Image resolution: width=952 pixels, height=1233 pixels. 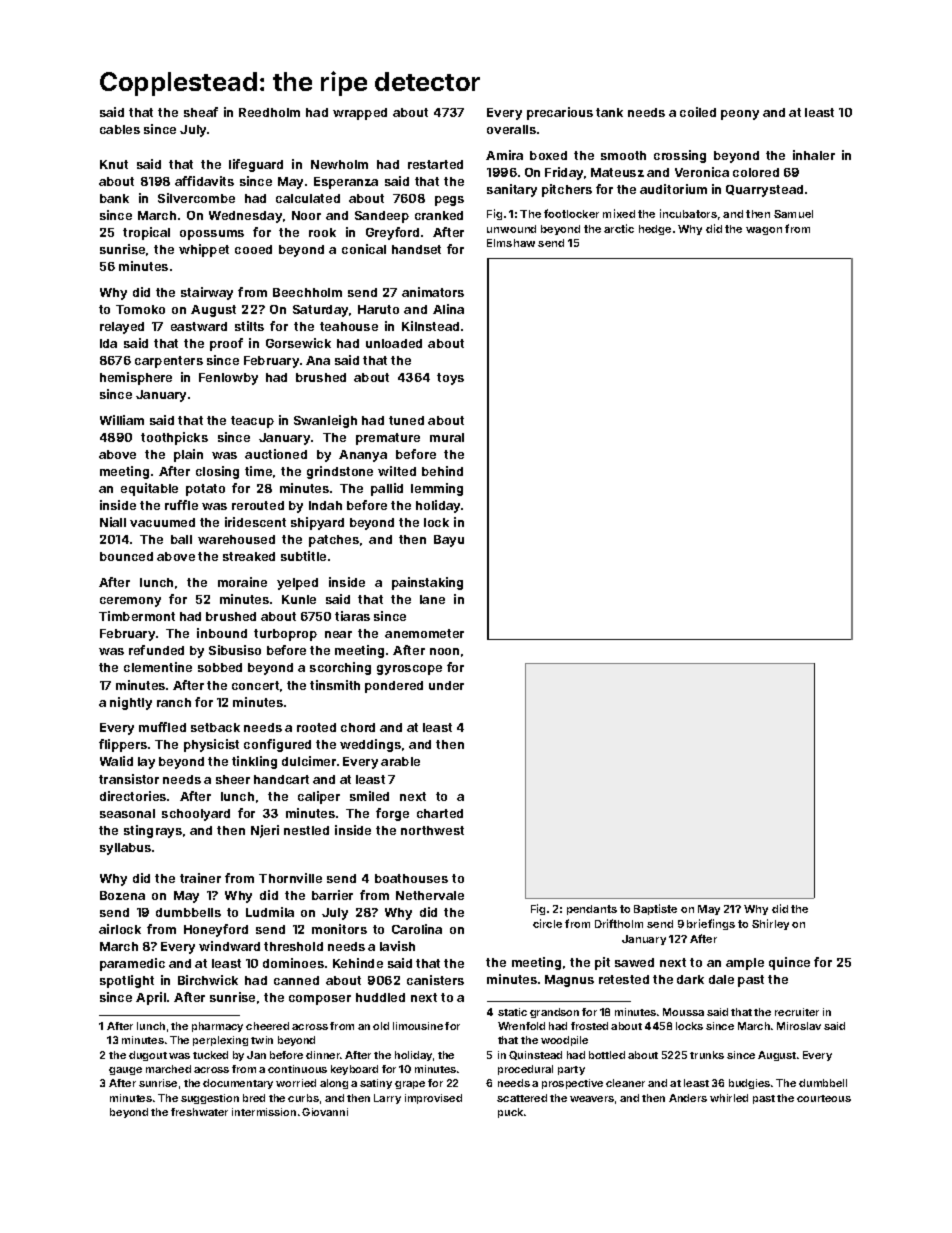 What do you see at coordinates (655, 909) in the screenshot?
I see `Baptiste` at bounding box center [655, 909].
